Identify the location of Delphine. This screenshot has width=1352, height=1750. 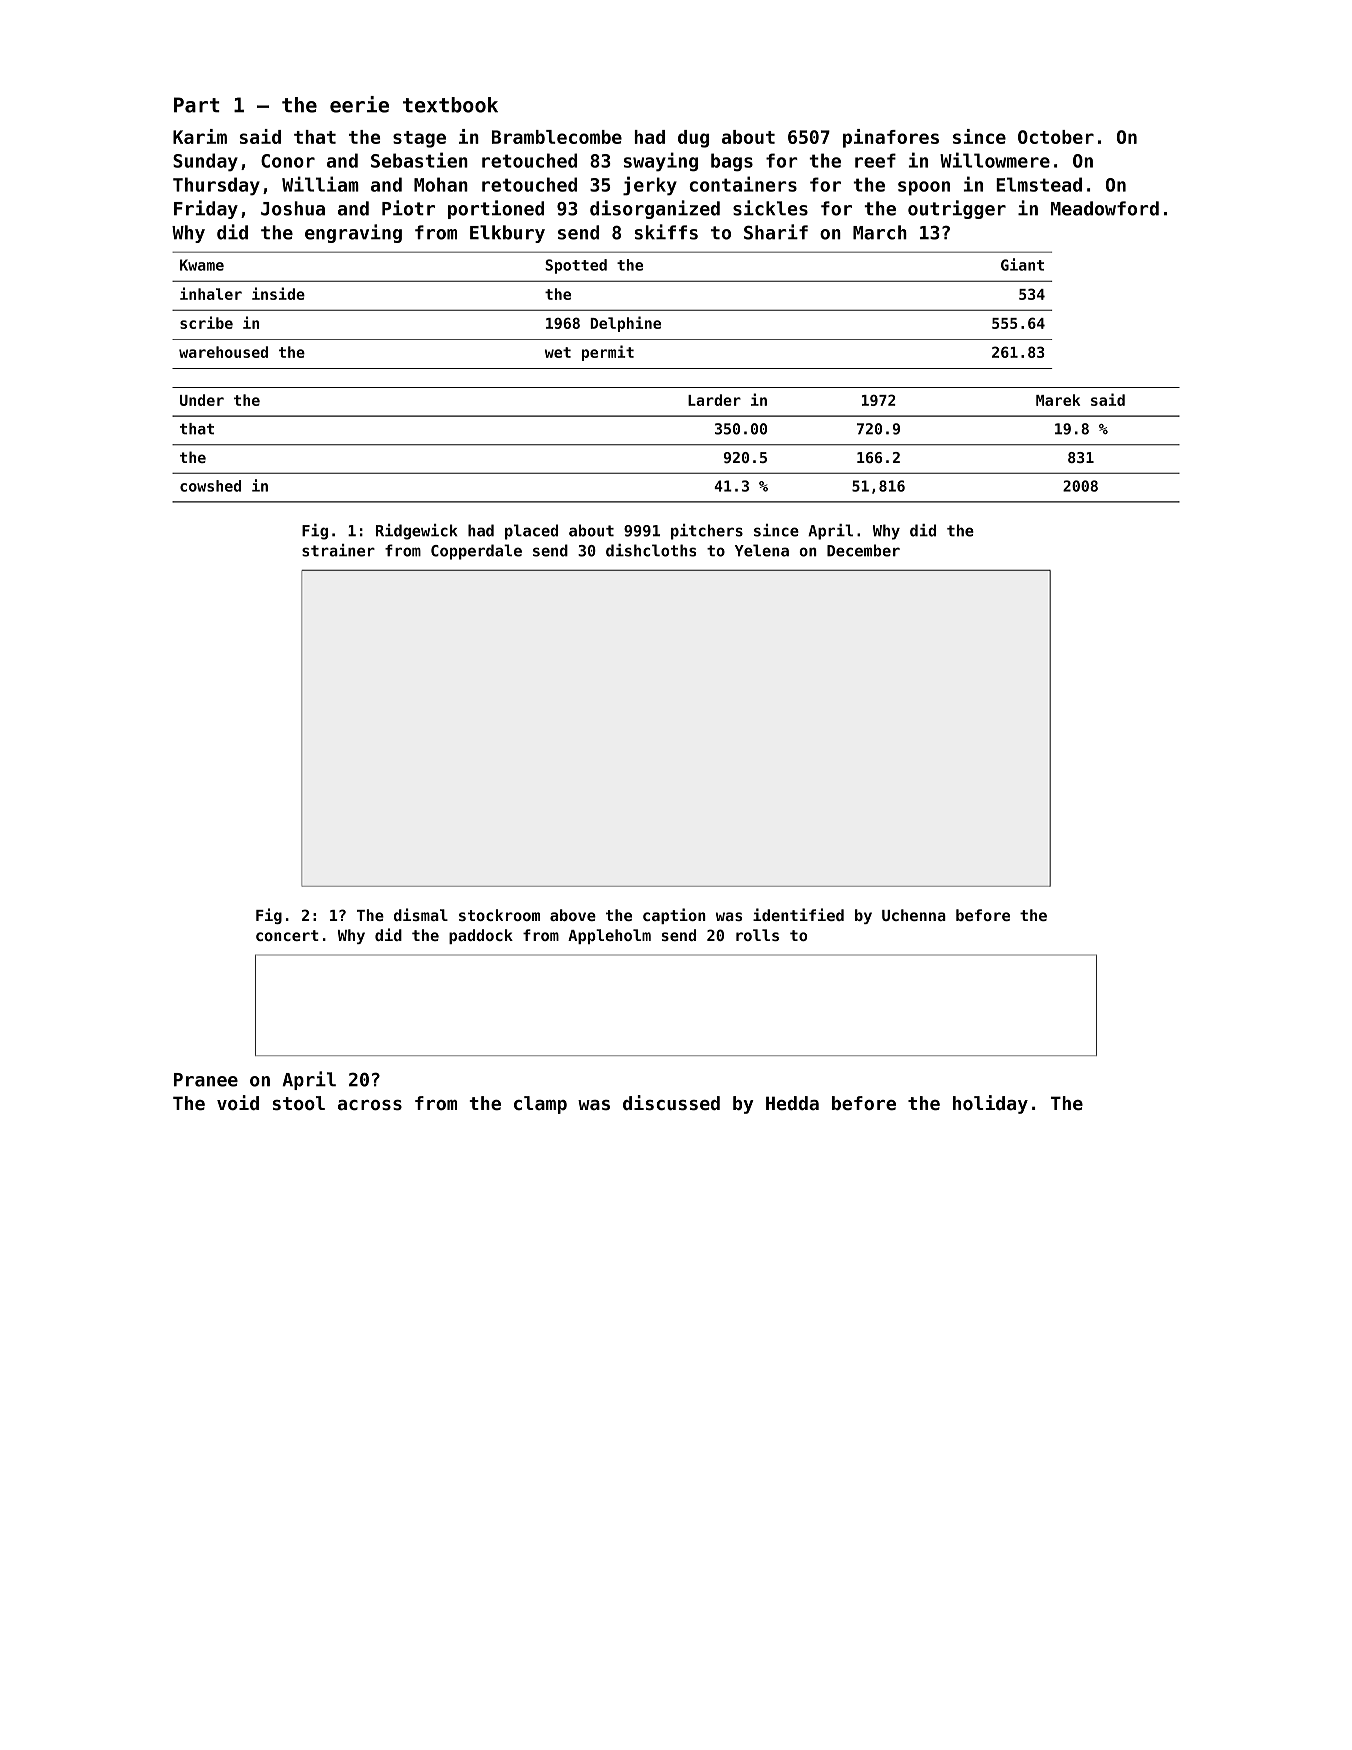
(625, 324).
